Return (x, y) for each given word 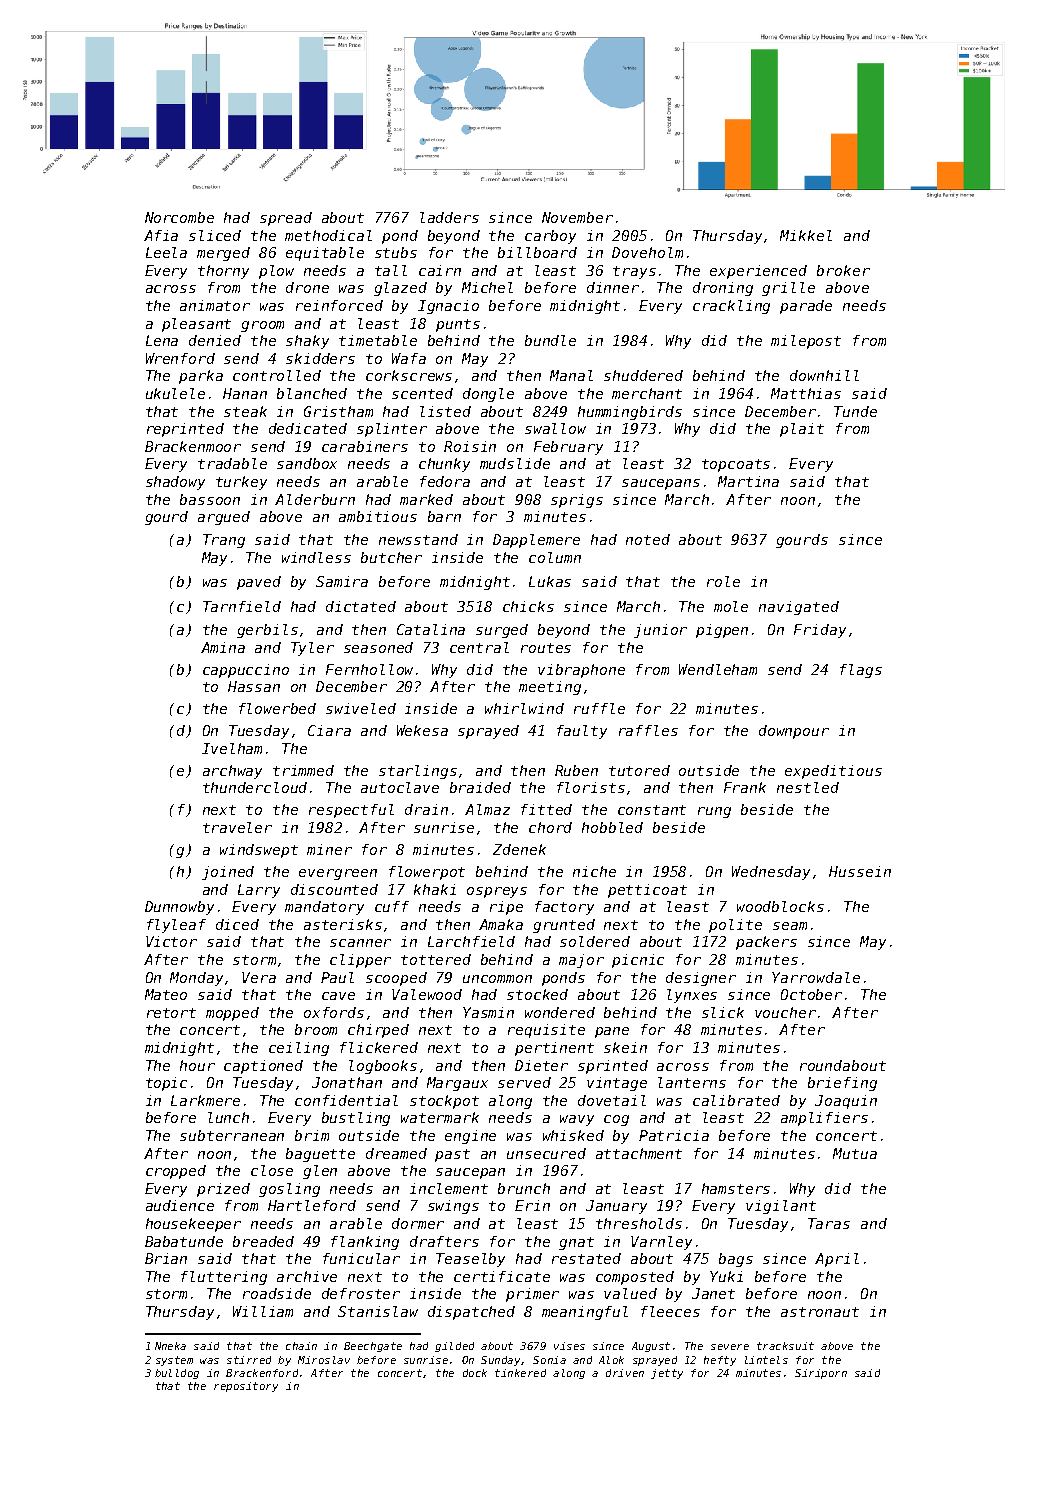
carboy (550, 237)
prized (223, 1190)
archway (232, 772)
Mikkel (806, 235)
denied (215, 340)
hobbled (612, 827)
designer (701, 979)
